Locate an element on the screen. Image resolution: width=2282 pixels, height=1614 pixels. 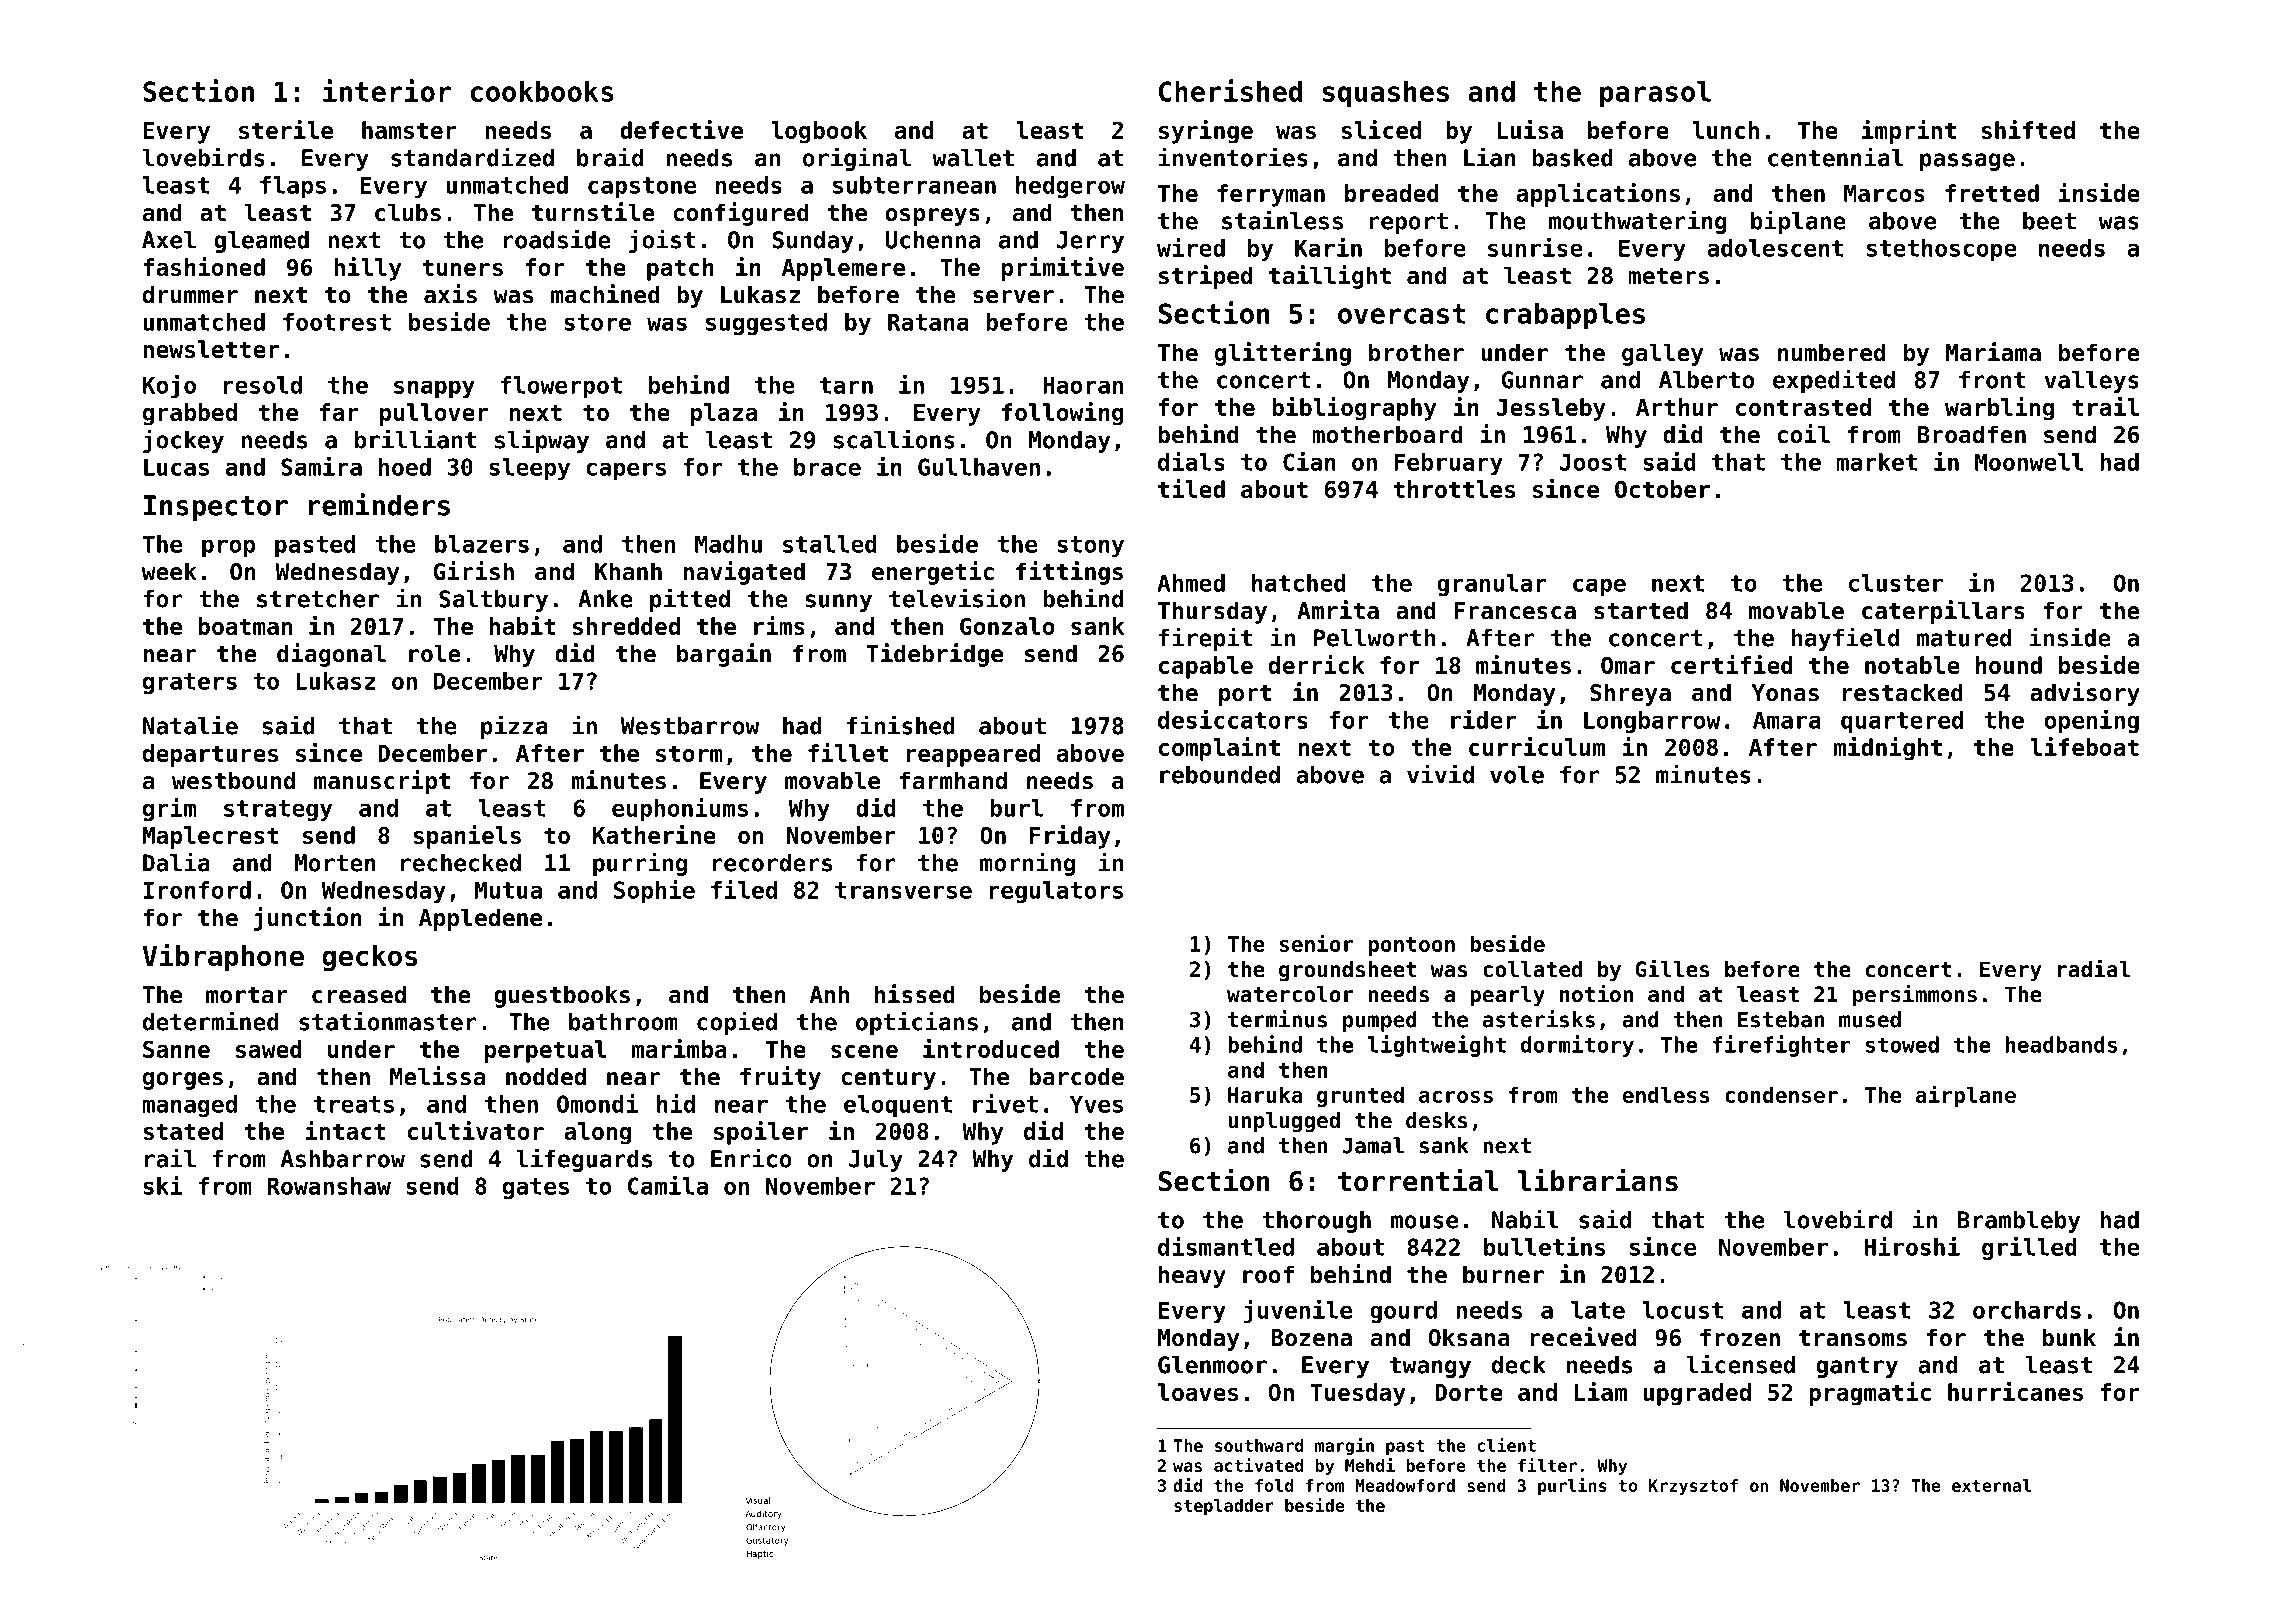
cluster is located at coordinates (1896, 583).
